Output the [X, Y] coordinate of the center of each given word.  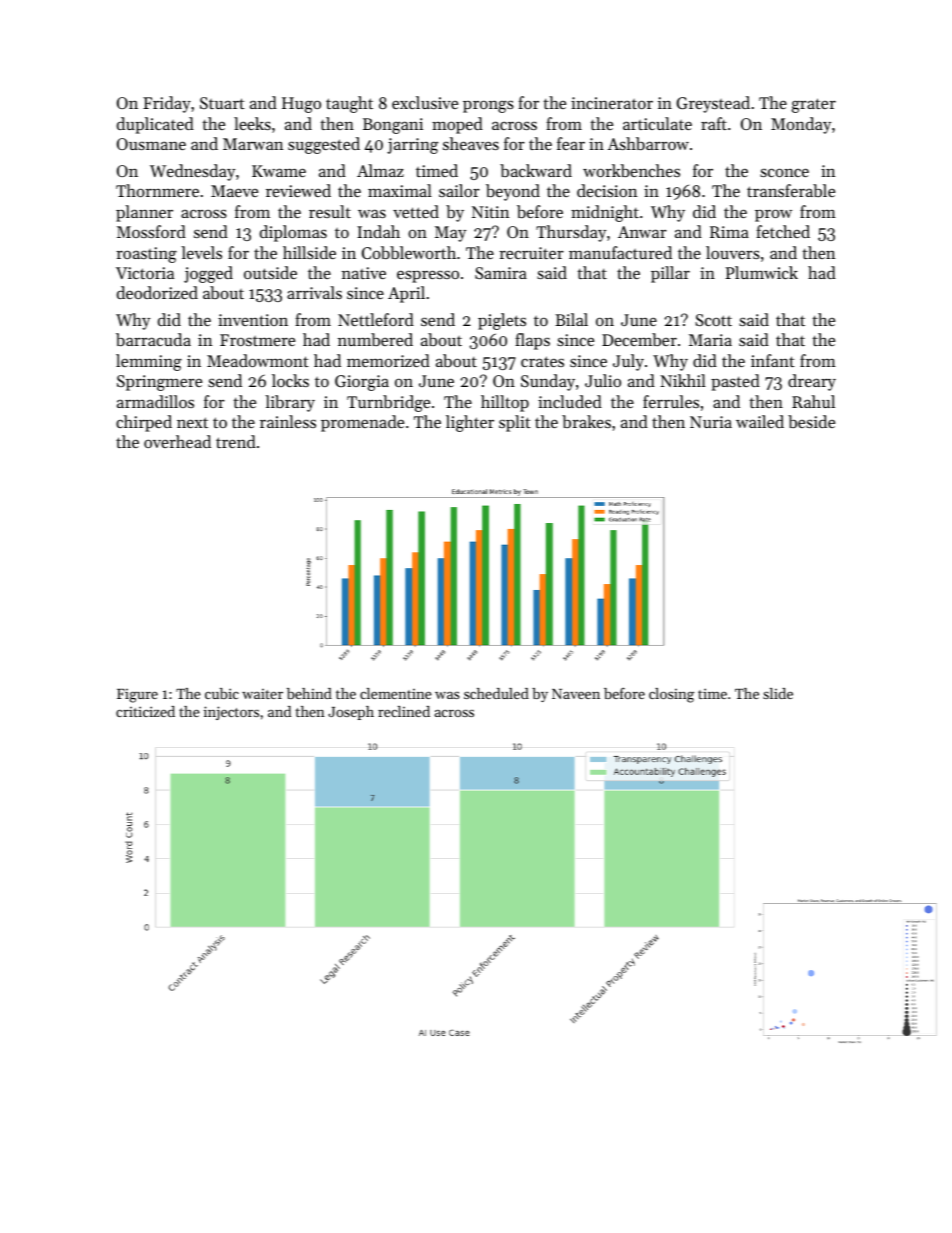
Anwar [642, 232]
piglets [502, 321]
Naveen [576, 694]
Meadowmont [258, 360]
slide [778, 693]
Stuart [222, 103]
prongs [488, 106]
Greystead [713, 104]
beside [811, 421]
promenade [362, 423]
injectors [231, 713]
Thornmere [157, 190]
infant [773, 360]
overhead [177, 441]
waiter [262, 694]
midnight [605, 213]
